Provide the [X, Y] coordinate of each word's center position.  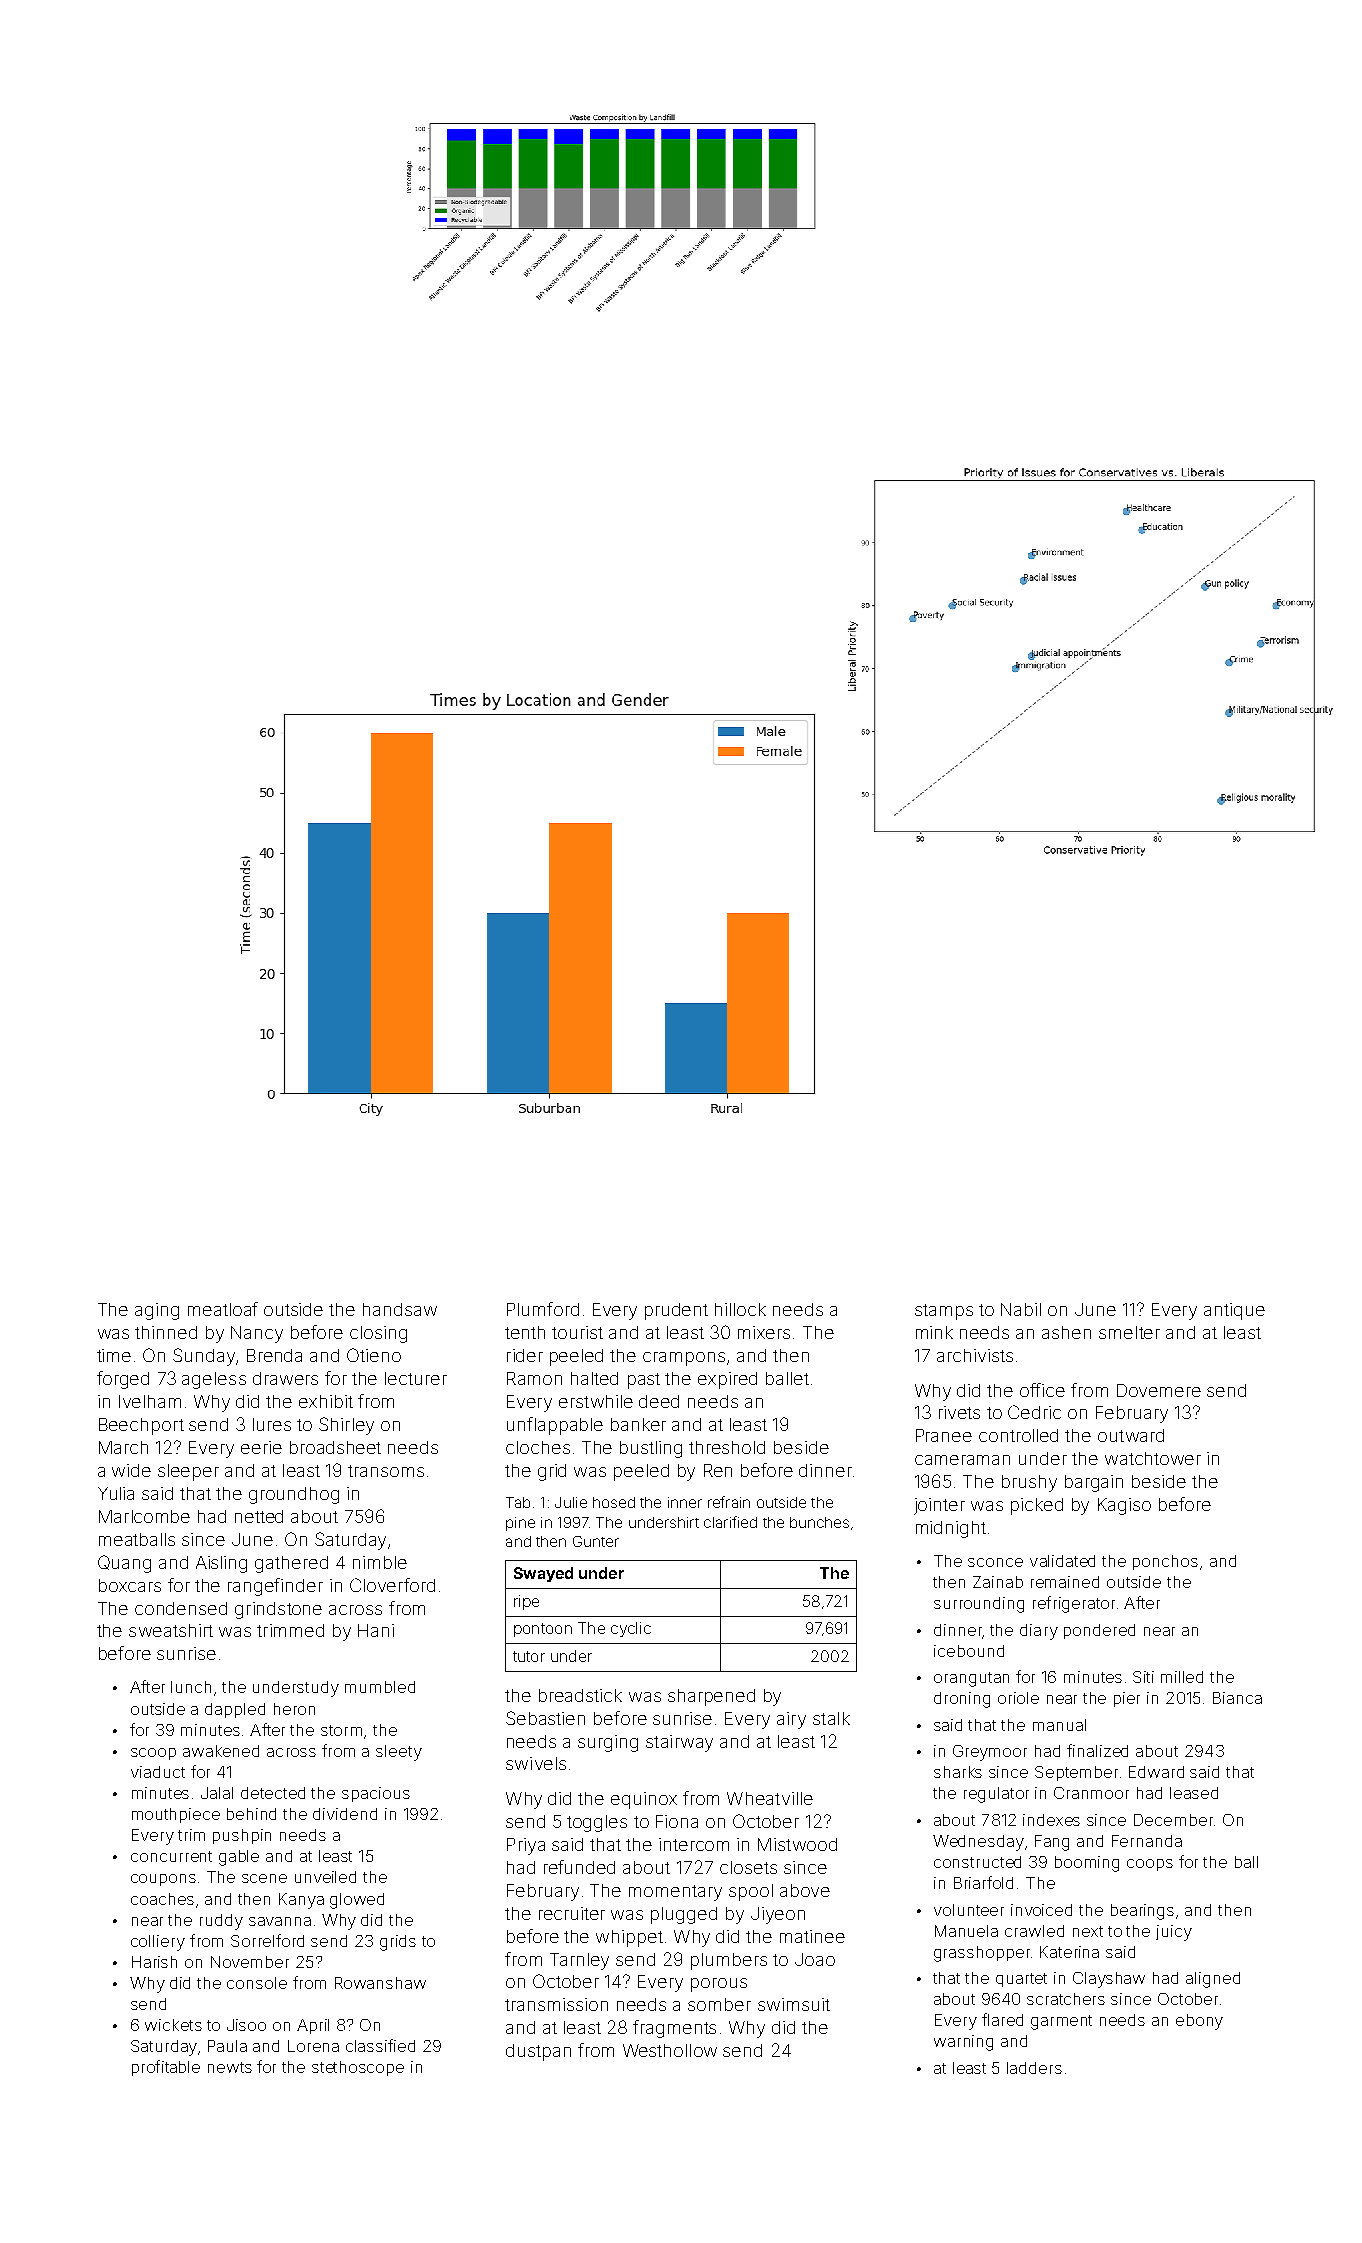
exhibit [326, 1401]
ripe [526, 1602]
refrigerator [1074, 1604]
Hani [376, 1630]
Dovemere [1159, 1390]
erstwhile [596, 1401]
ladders [1034, 2068]
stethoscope [358, 2068]
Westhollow [670, 2050]
